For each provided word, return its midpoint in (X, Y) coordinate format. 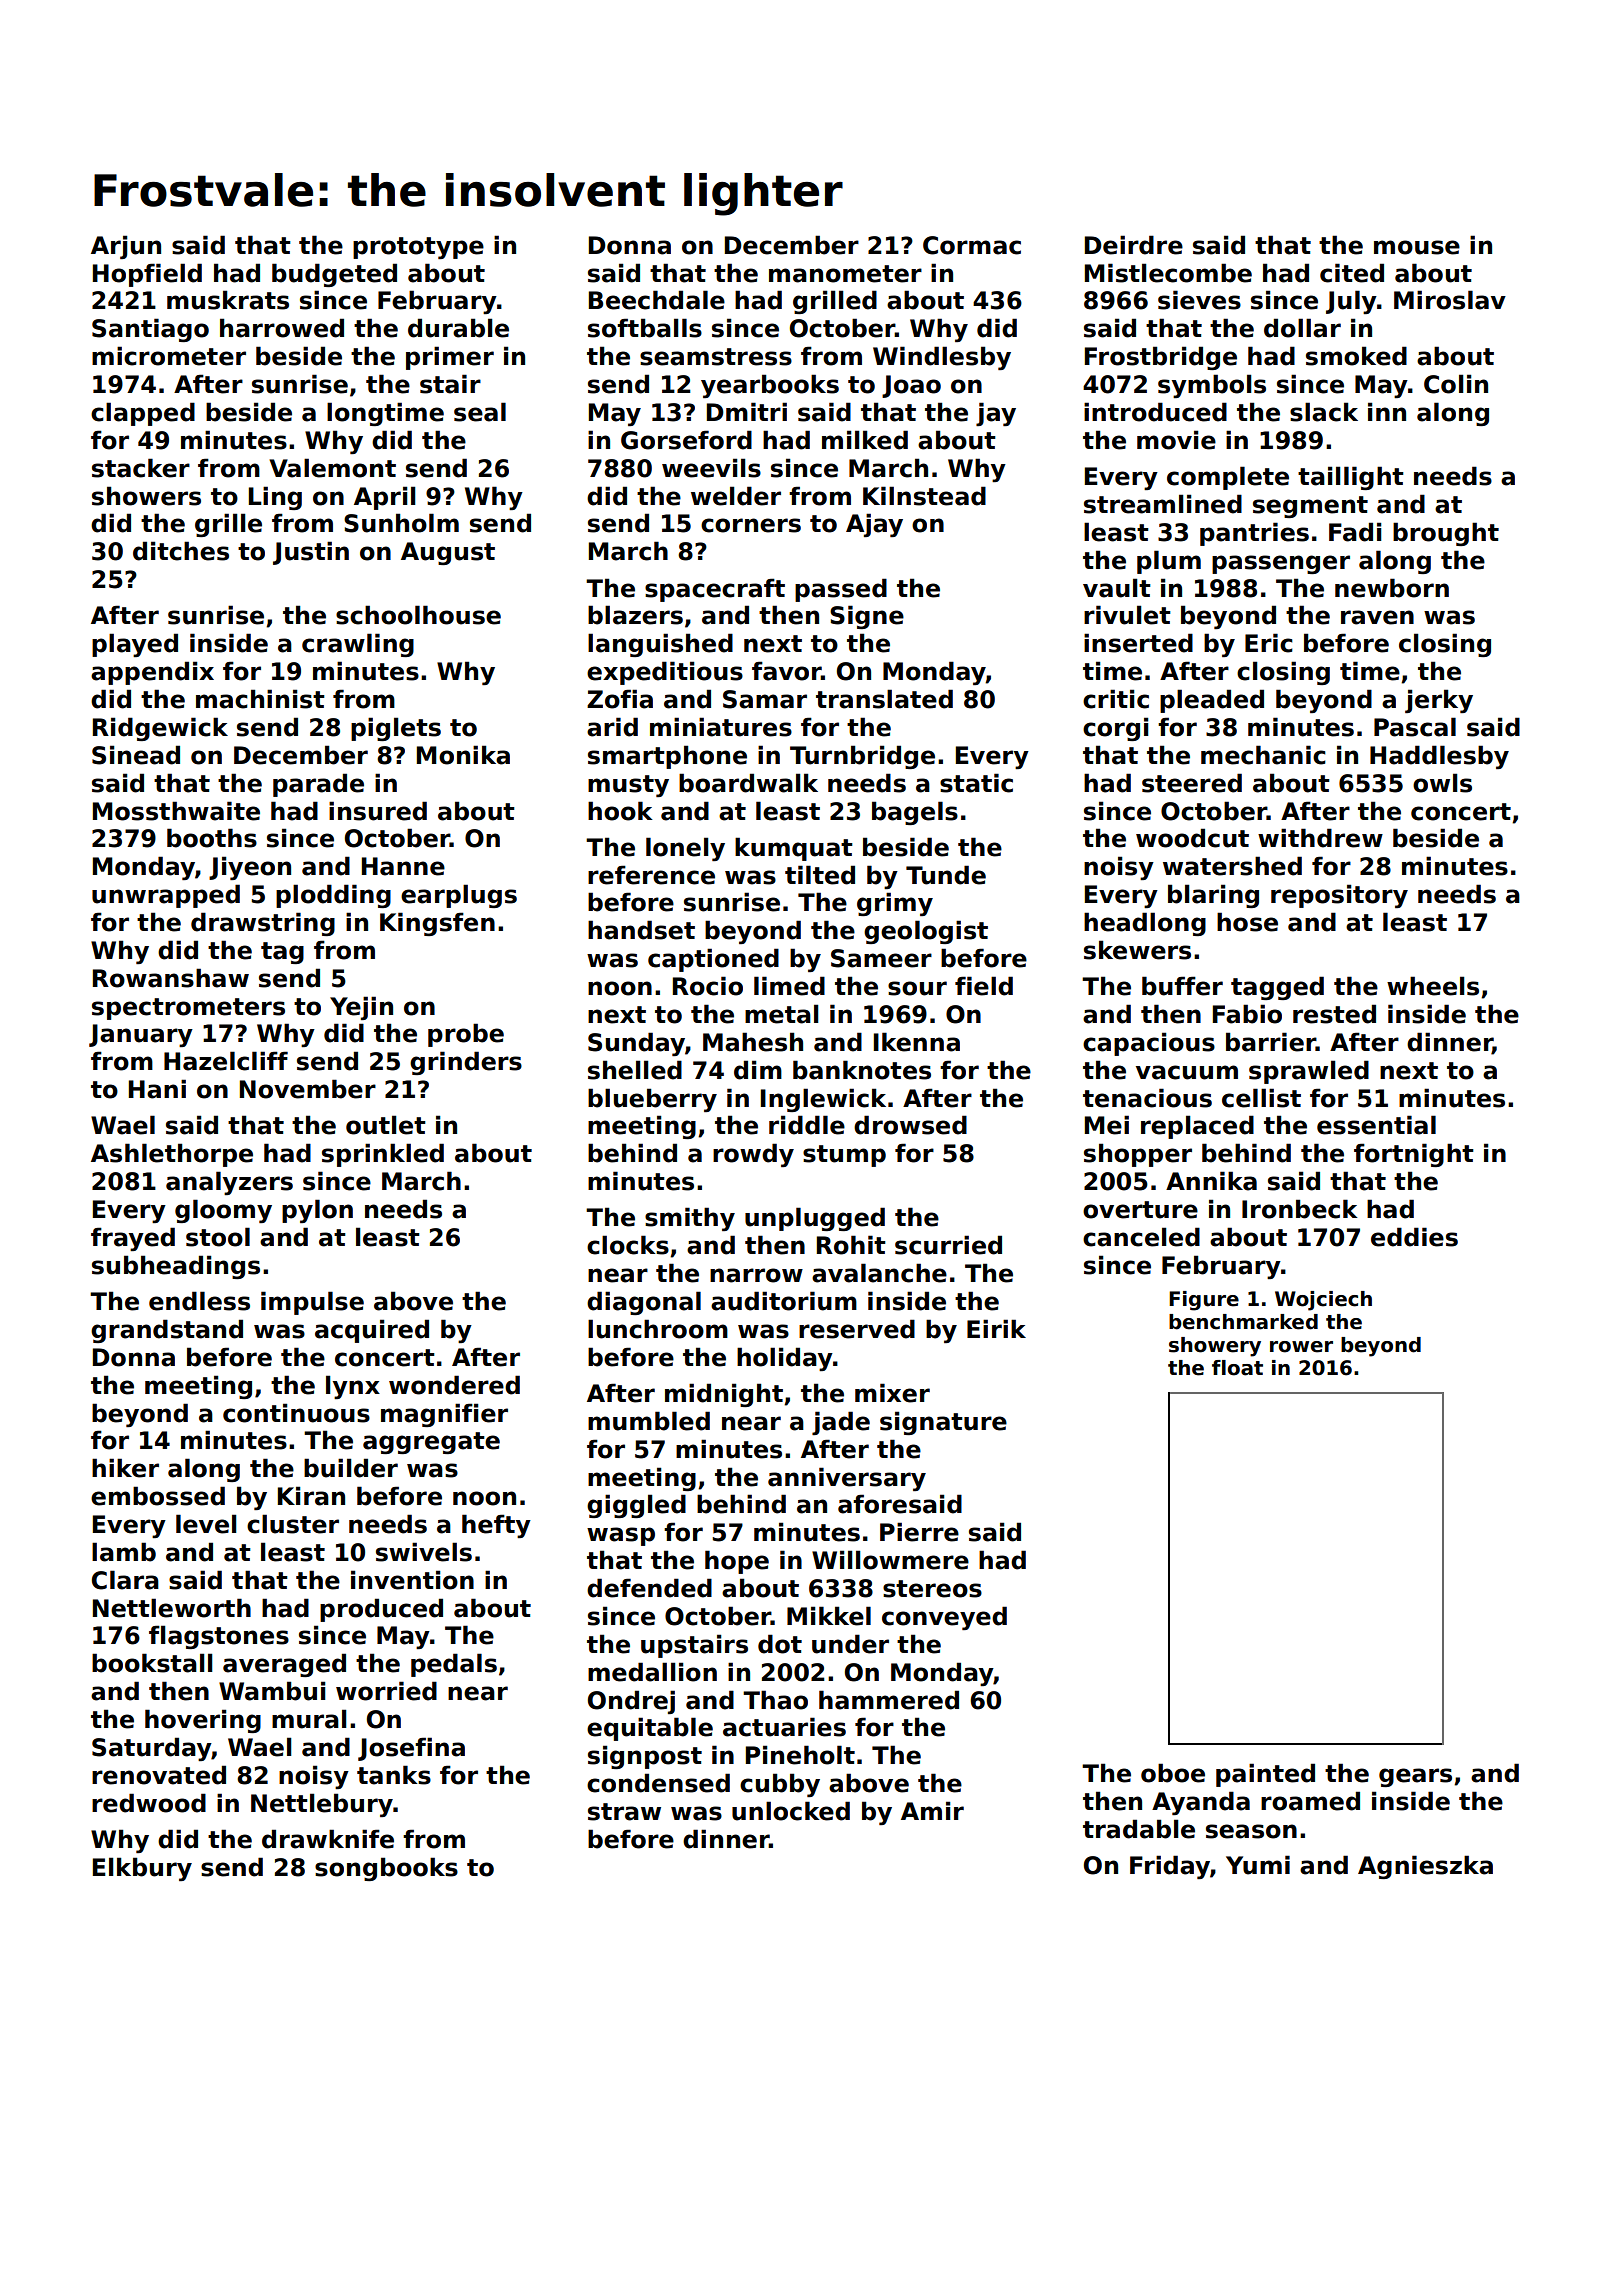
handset (641, 930)
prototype (418, 248)
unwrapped (166, 896)
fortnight (1414, 1155)
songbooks (386, 1869)
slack (1324, 412)
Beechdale (657, 300)
